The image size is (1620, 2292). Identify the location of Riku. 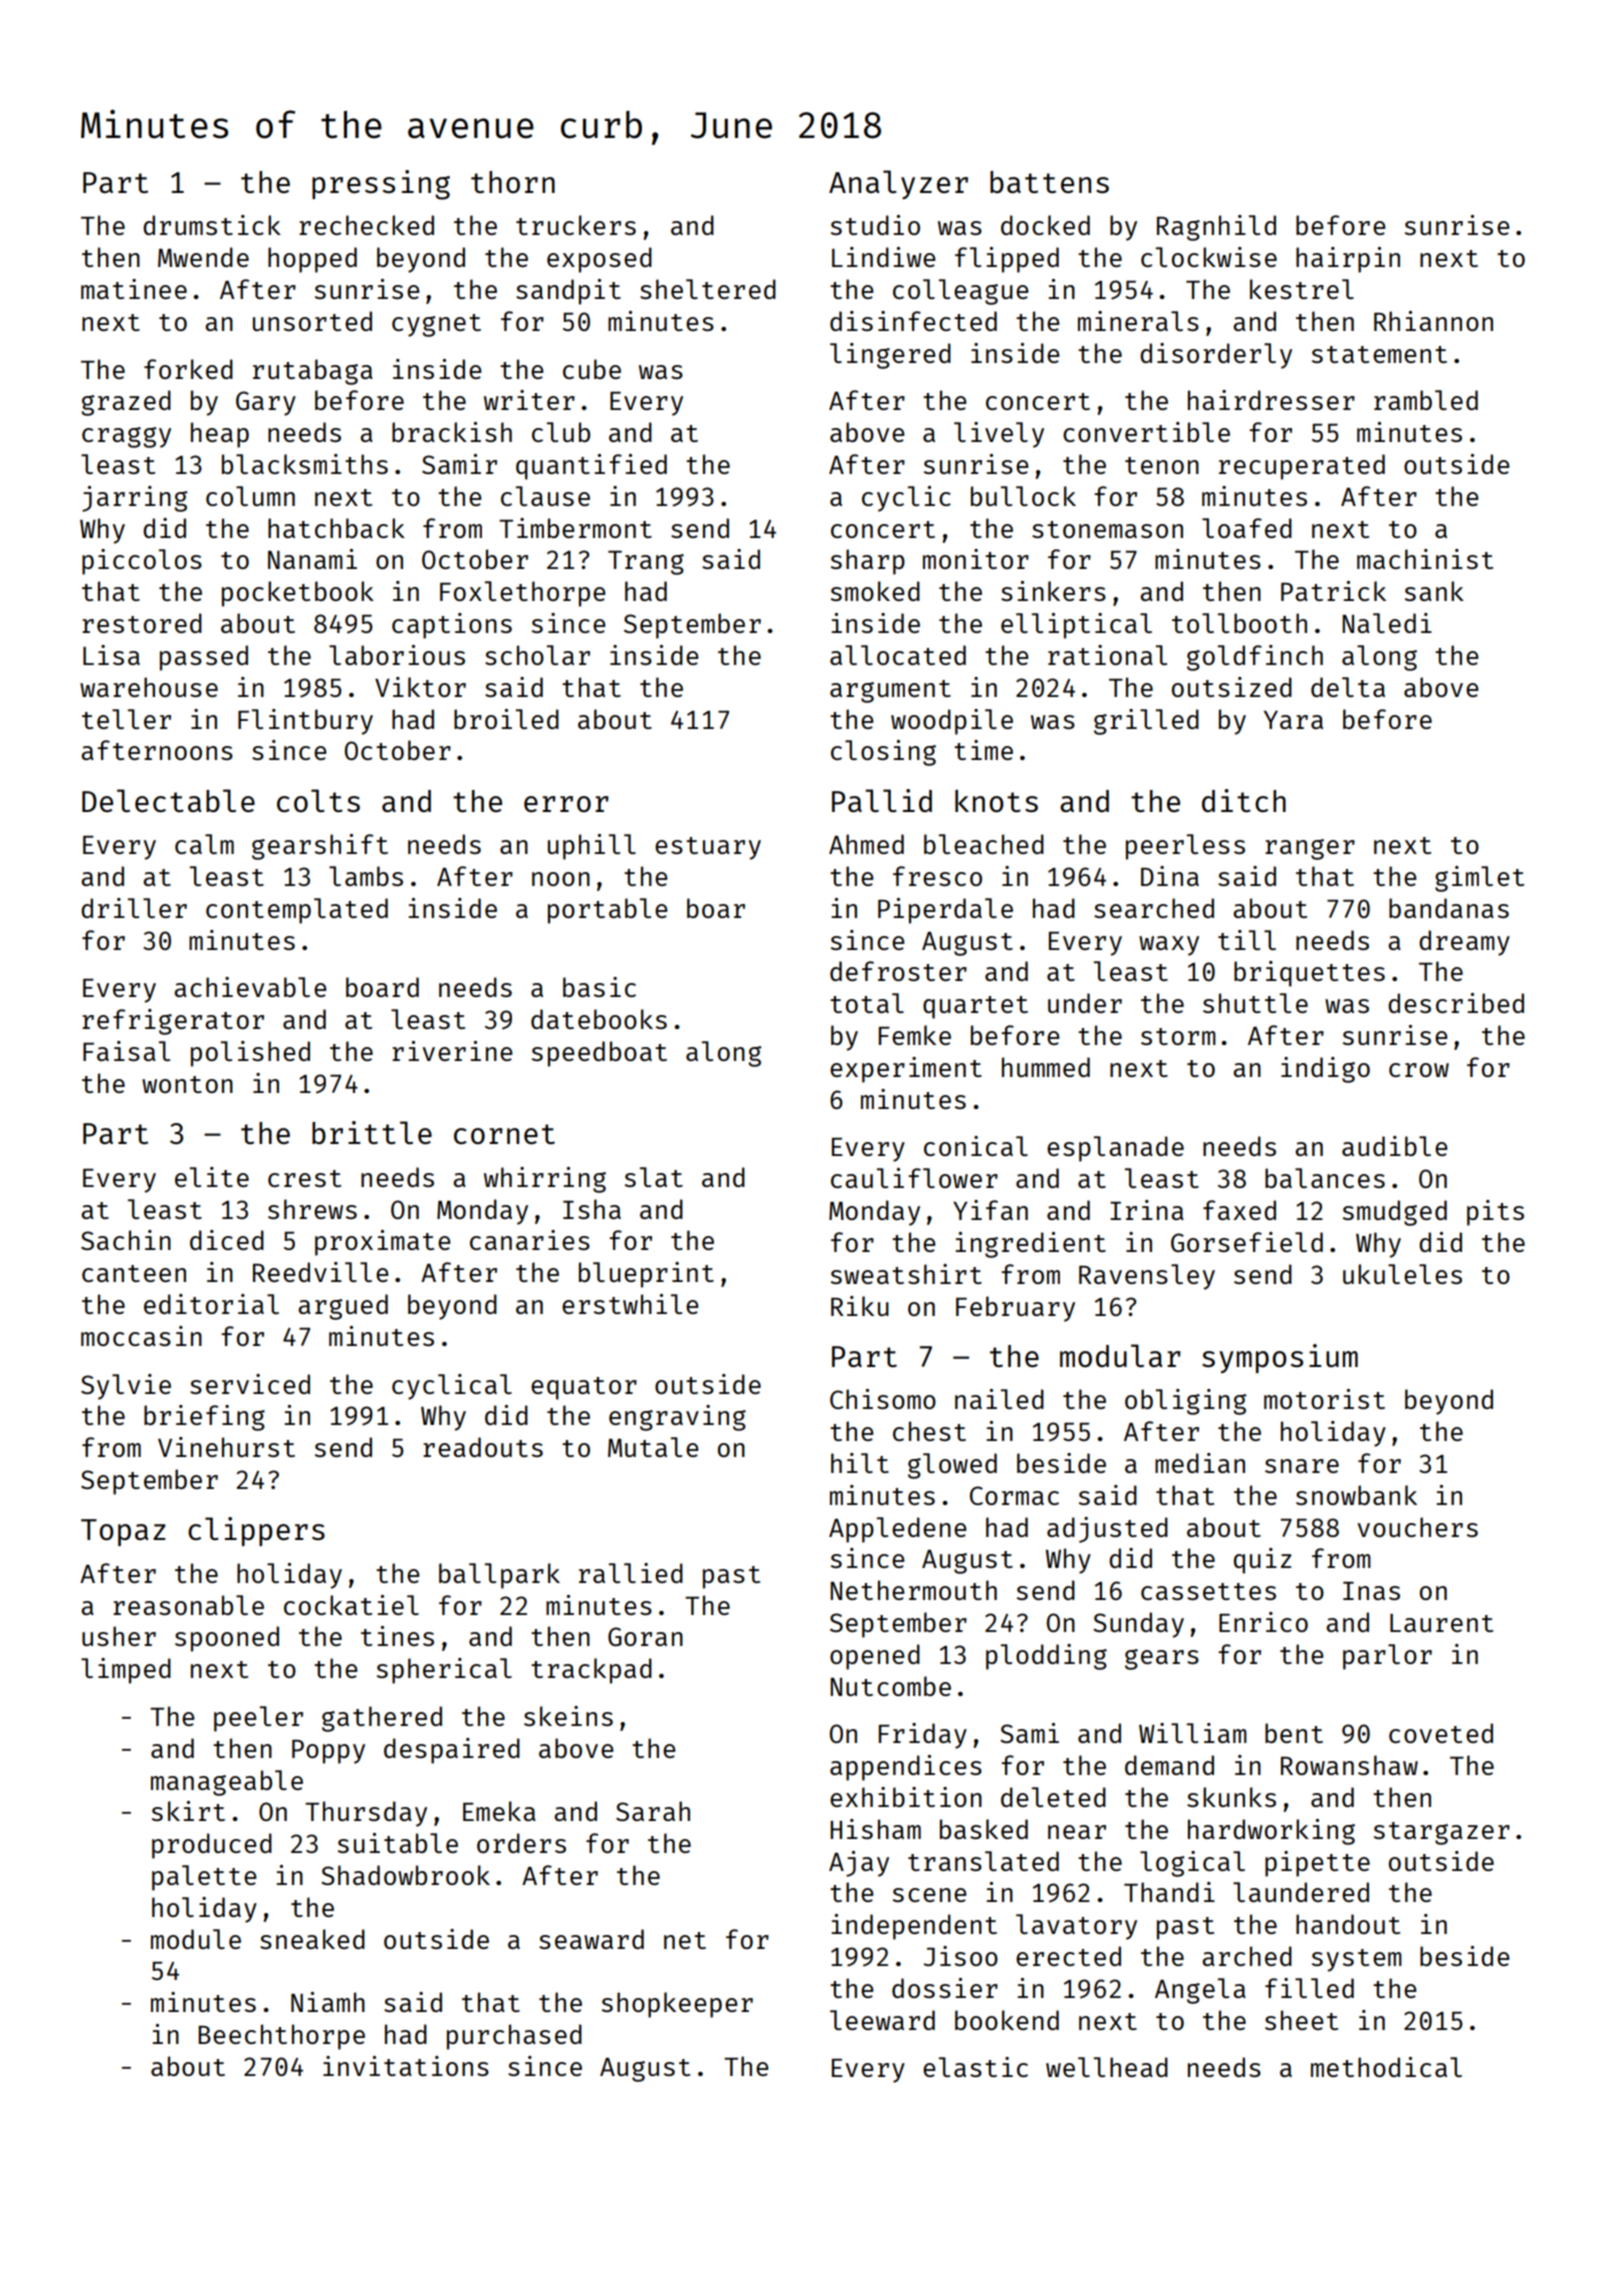
(860, 1306).
